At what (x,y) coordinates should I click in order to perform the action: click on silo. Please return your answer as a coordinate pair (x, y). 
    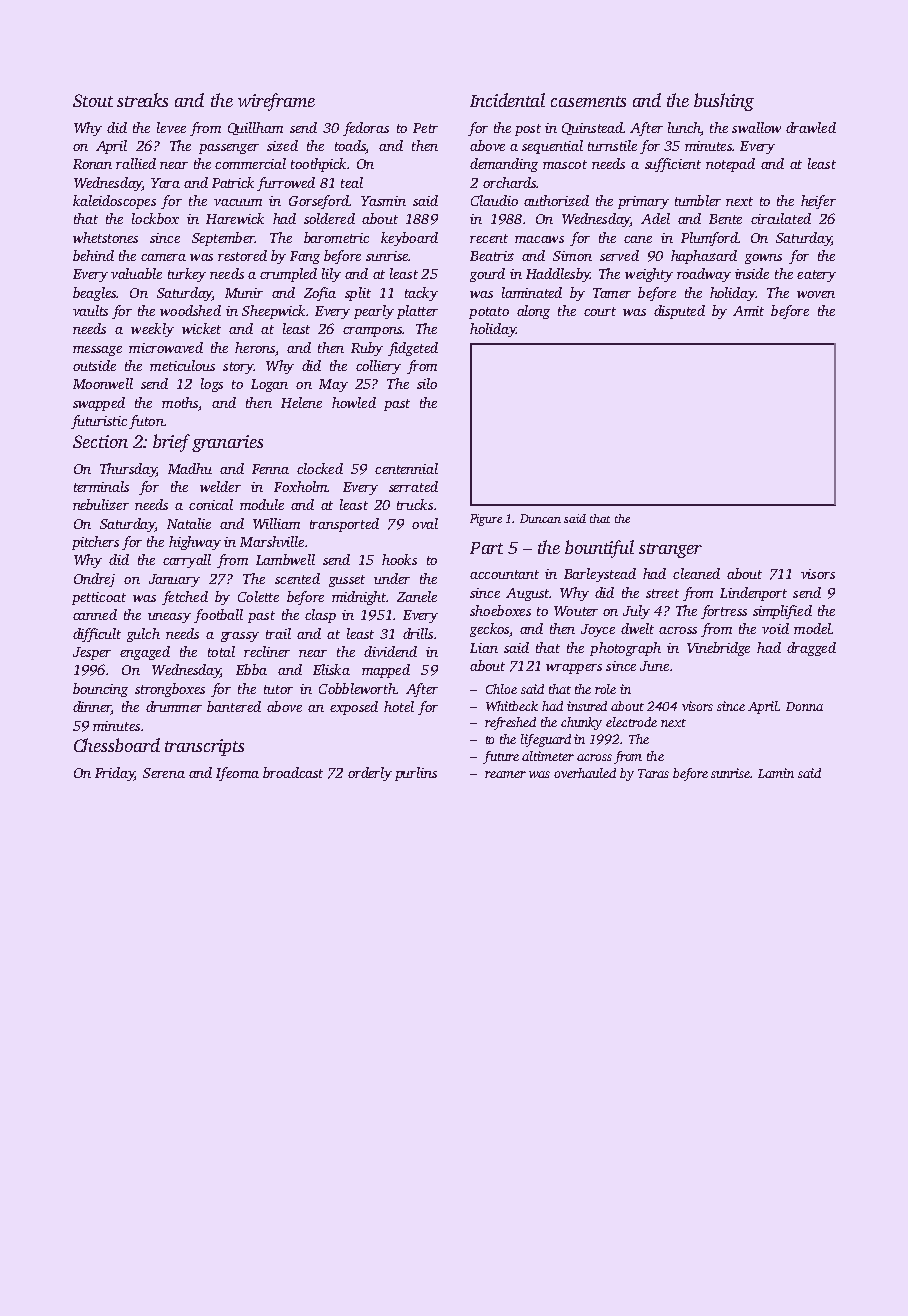
    Looking at the image, I should click on (427, 383).
